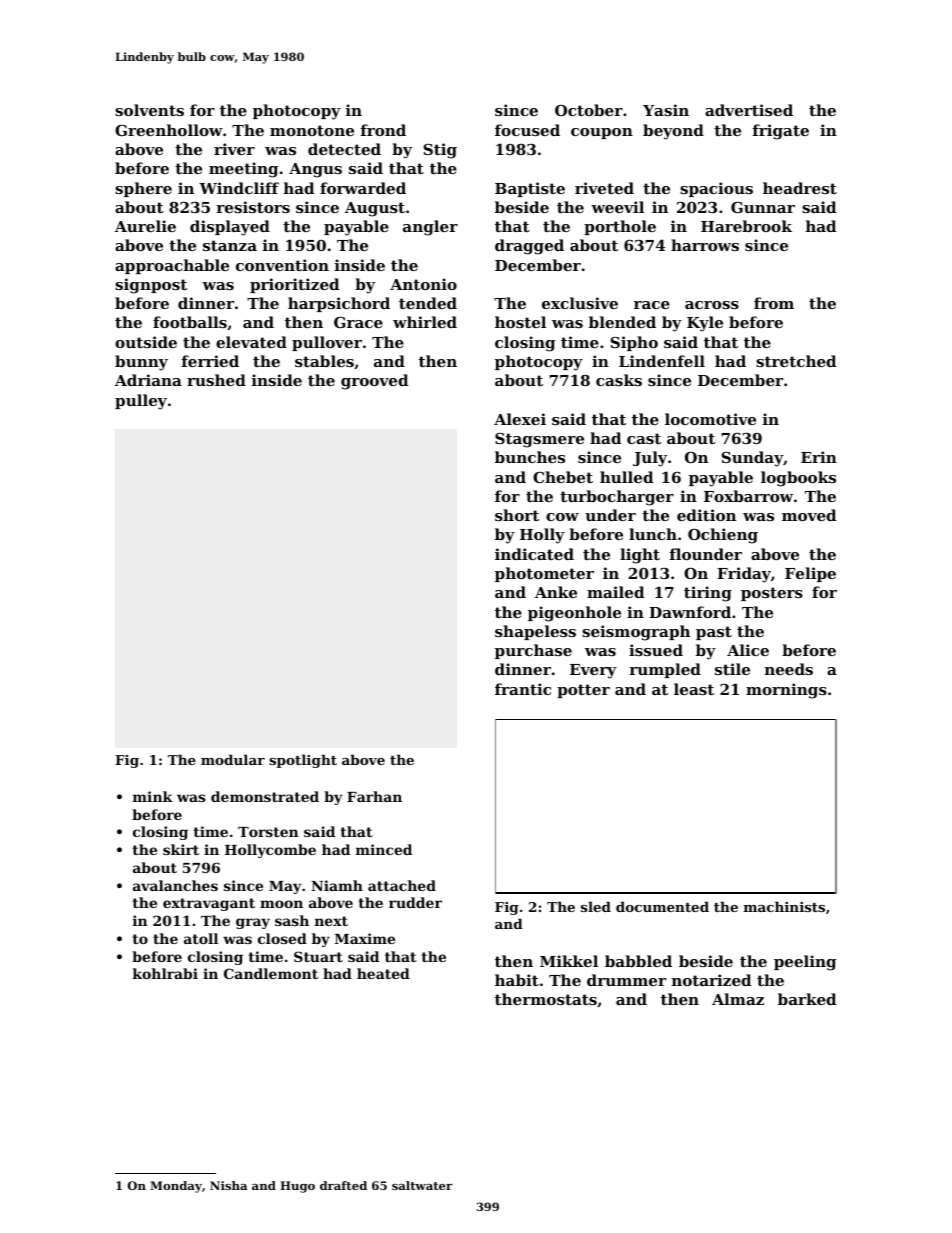 The width and height of the screenshot is (952, 1233). I want to click on lunch, so click(653, 534).
